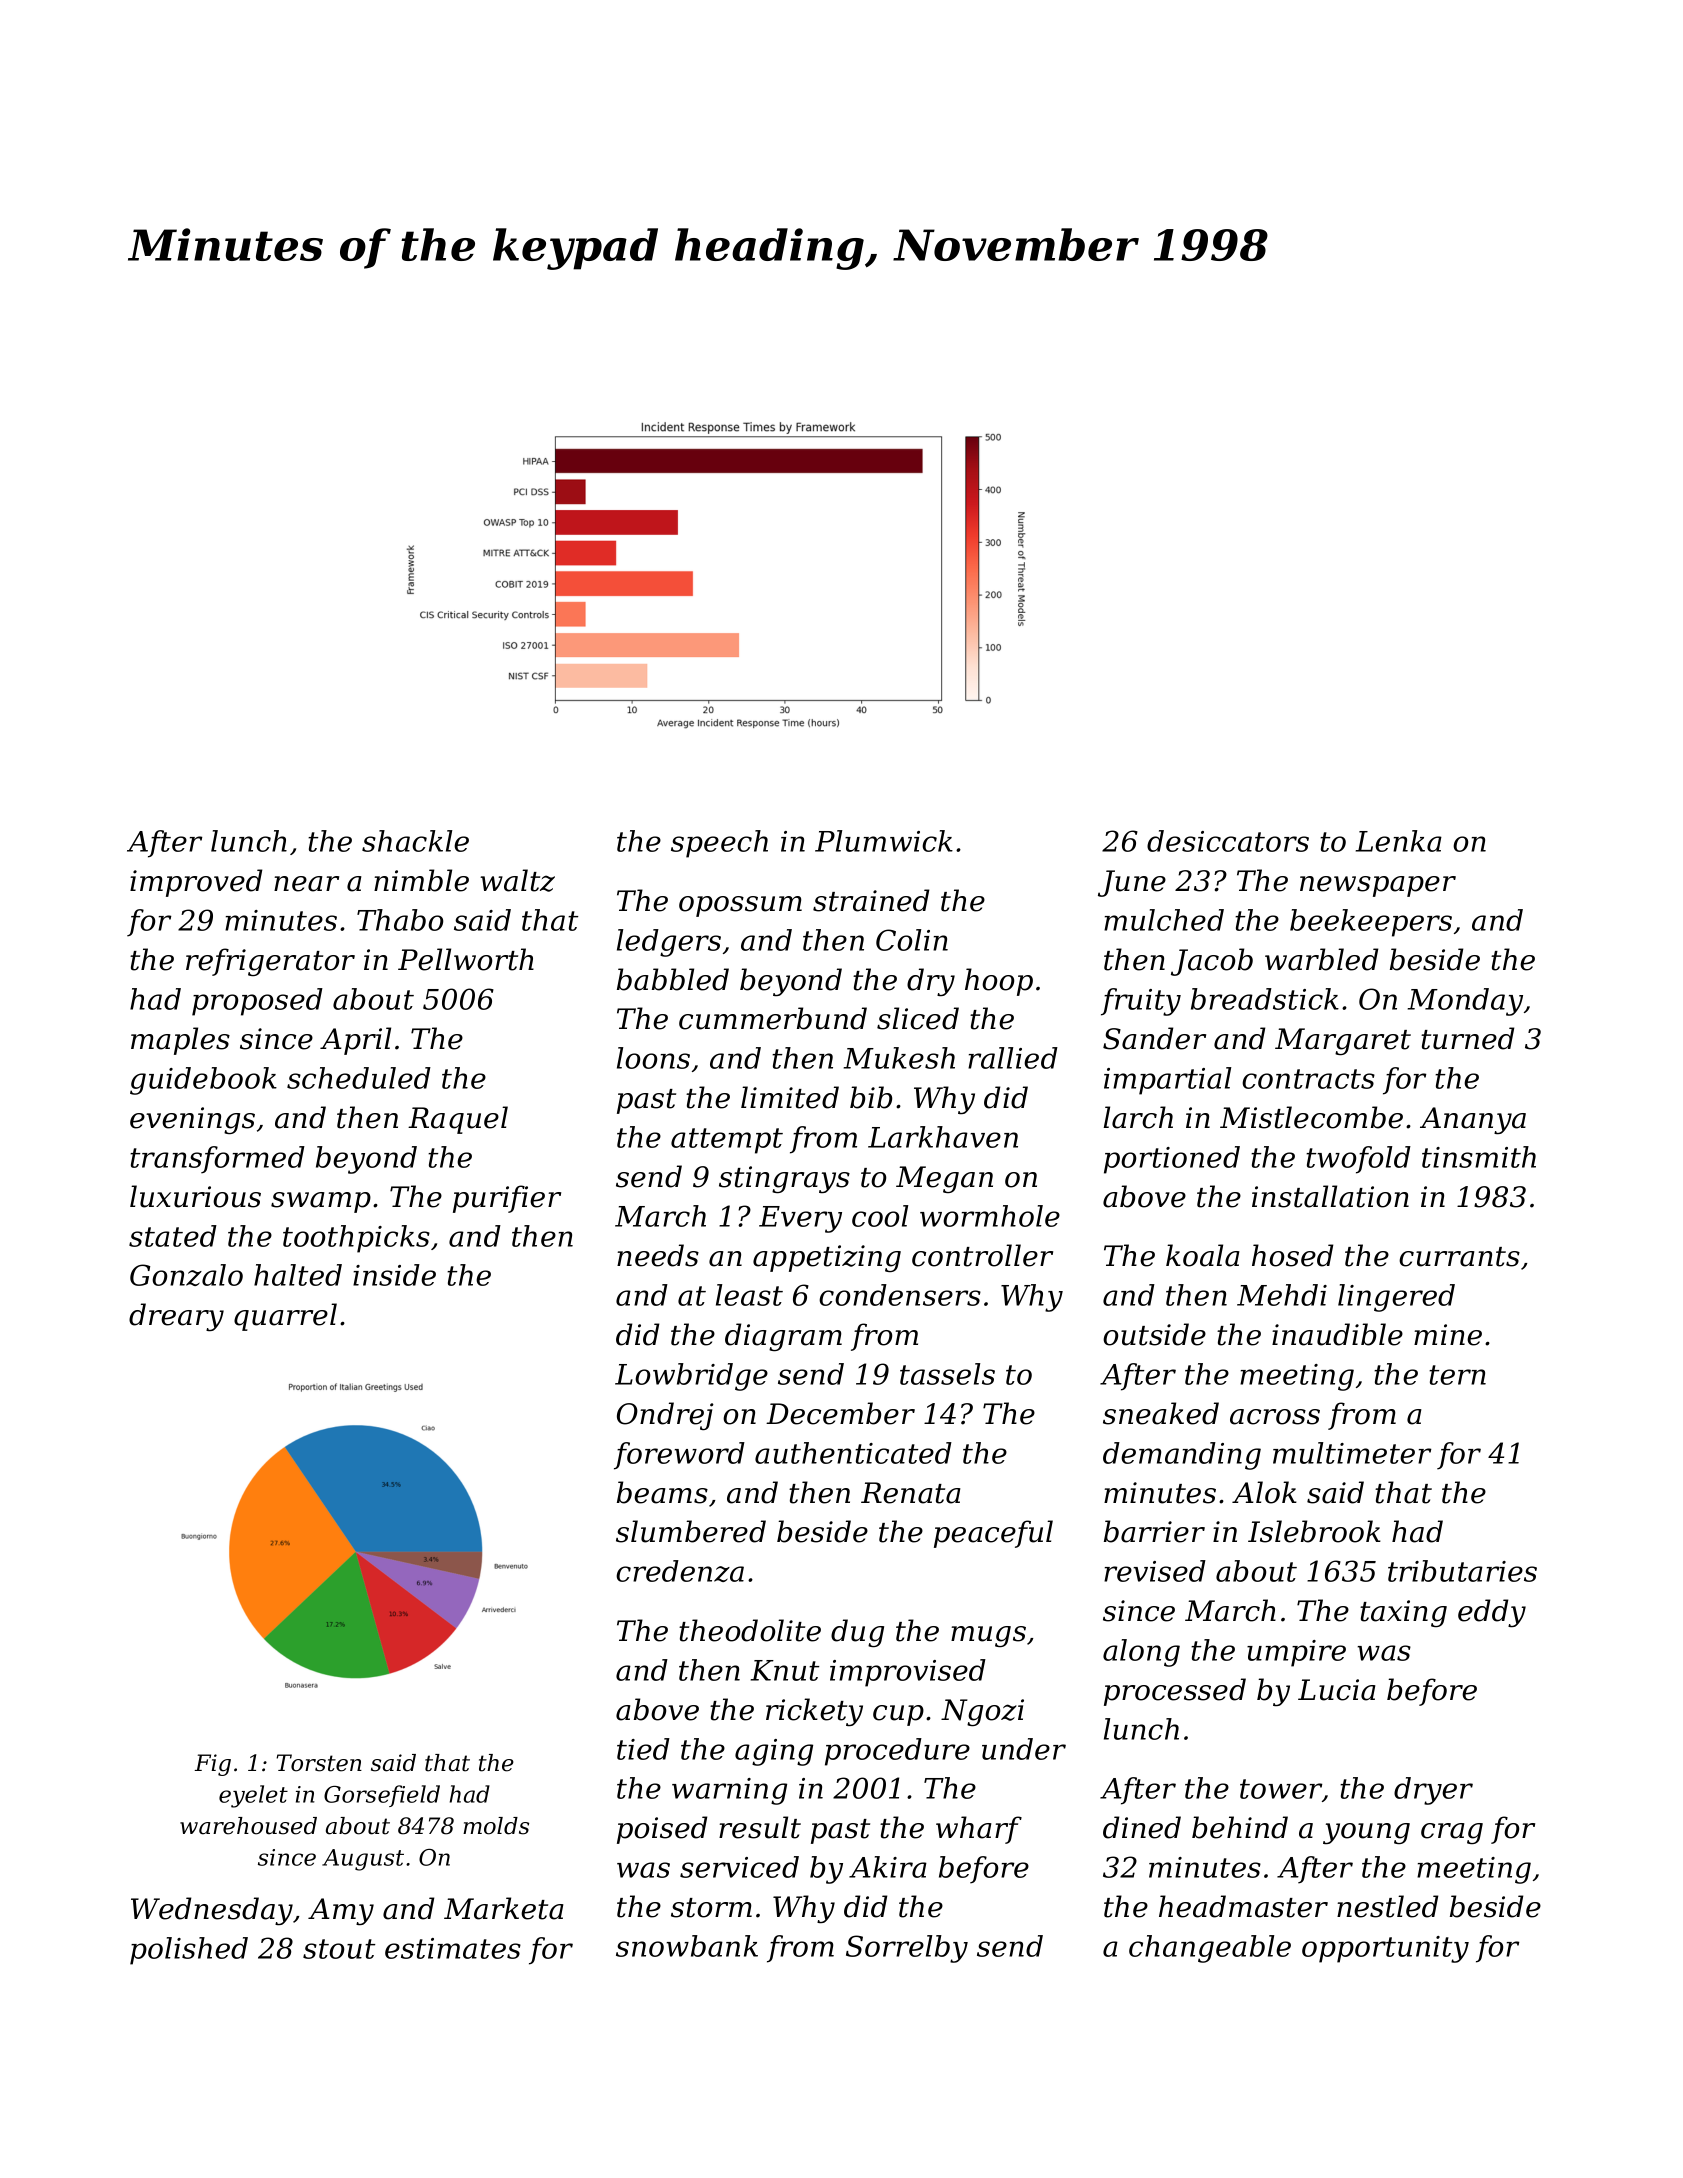  What do you see at coordinates (1228, 841) in the page?
I see `desiccators` at bounding box center [1228, 841].
